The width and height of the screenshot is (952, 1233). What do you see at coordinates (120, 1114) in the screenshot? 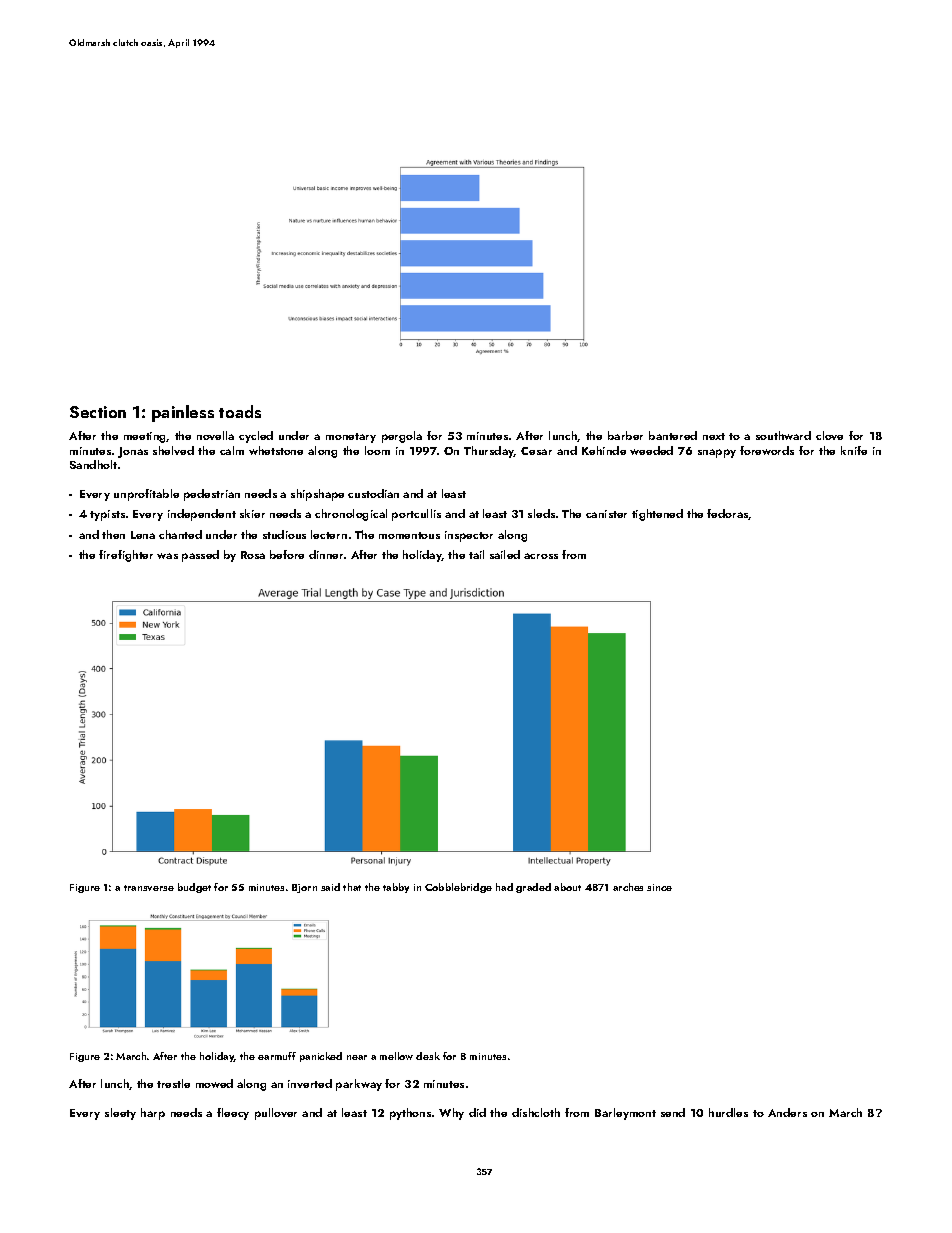
I see `sleety` at bounding box center [120, 1114].
